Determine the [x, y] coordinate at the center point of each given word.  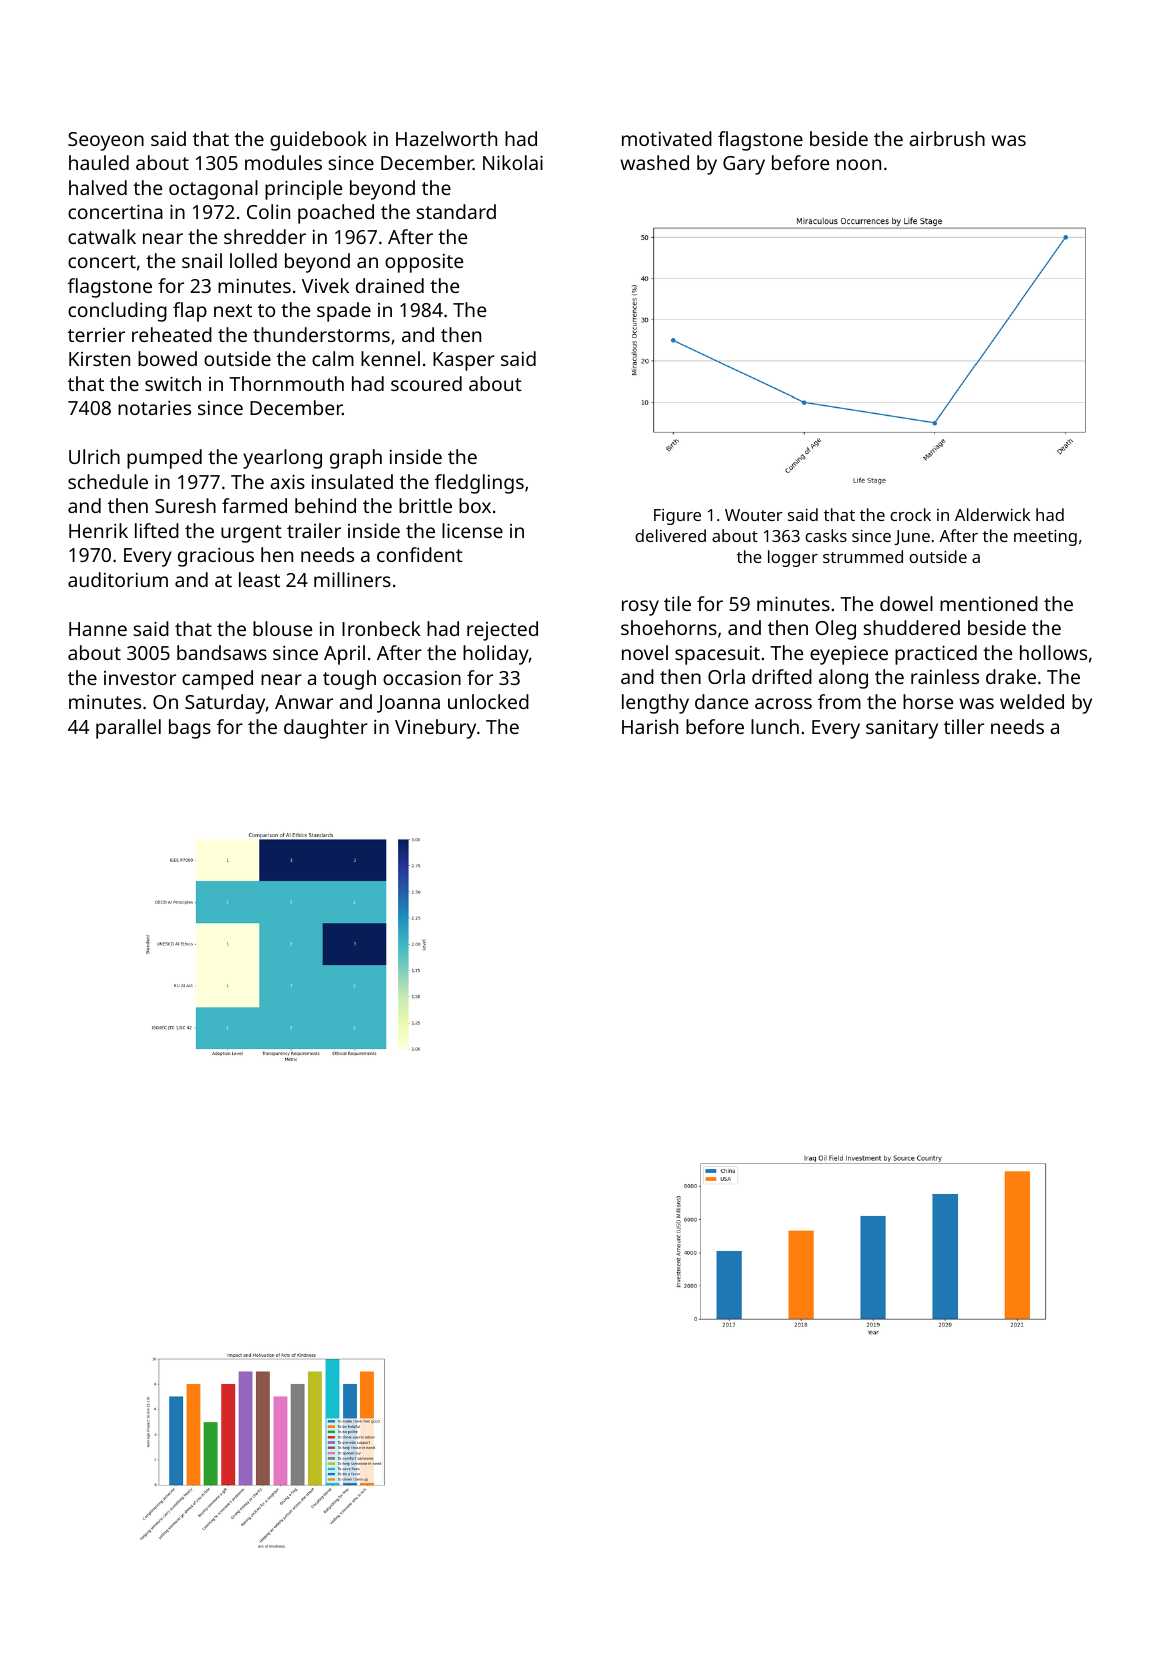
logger [793, 558]
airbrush [947, 138]
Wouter [754, 515]
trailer [314, 530]
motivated [667, 138]
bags [190, 729]
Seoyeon [106, 141]
